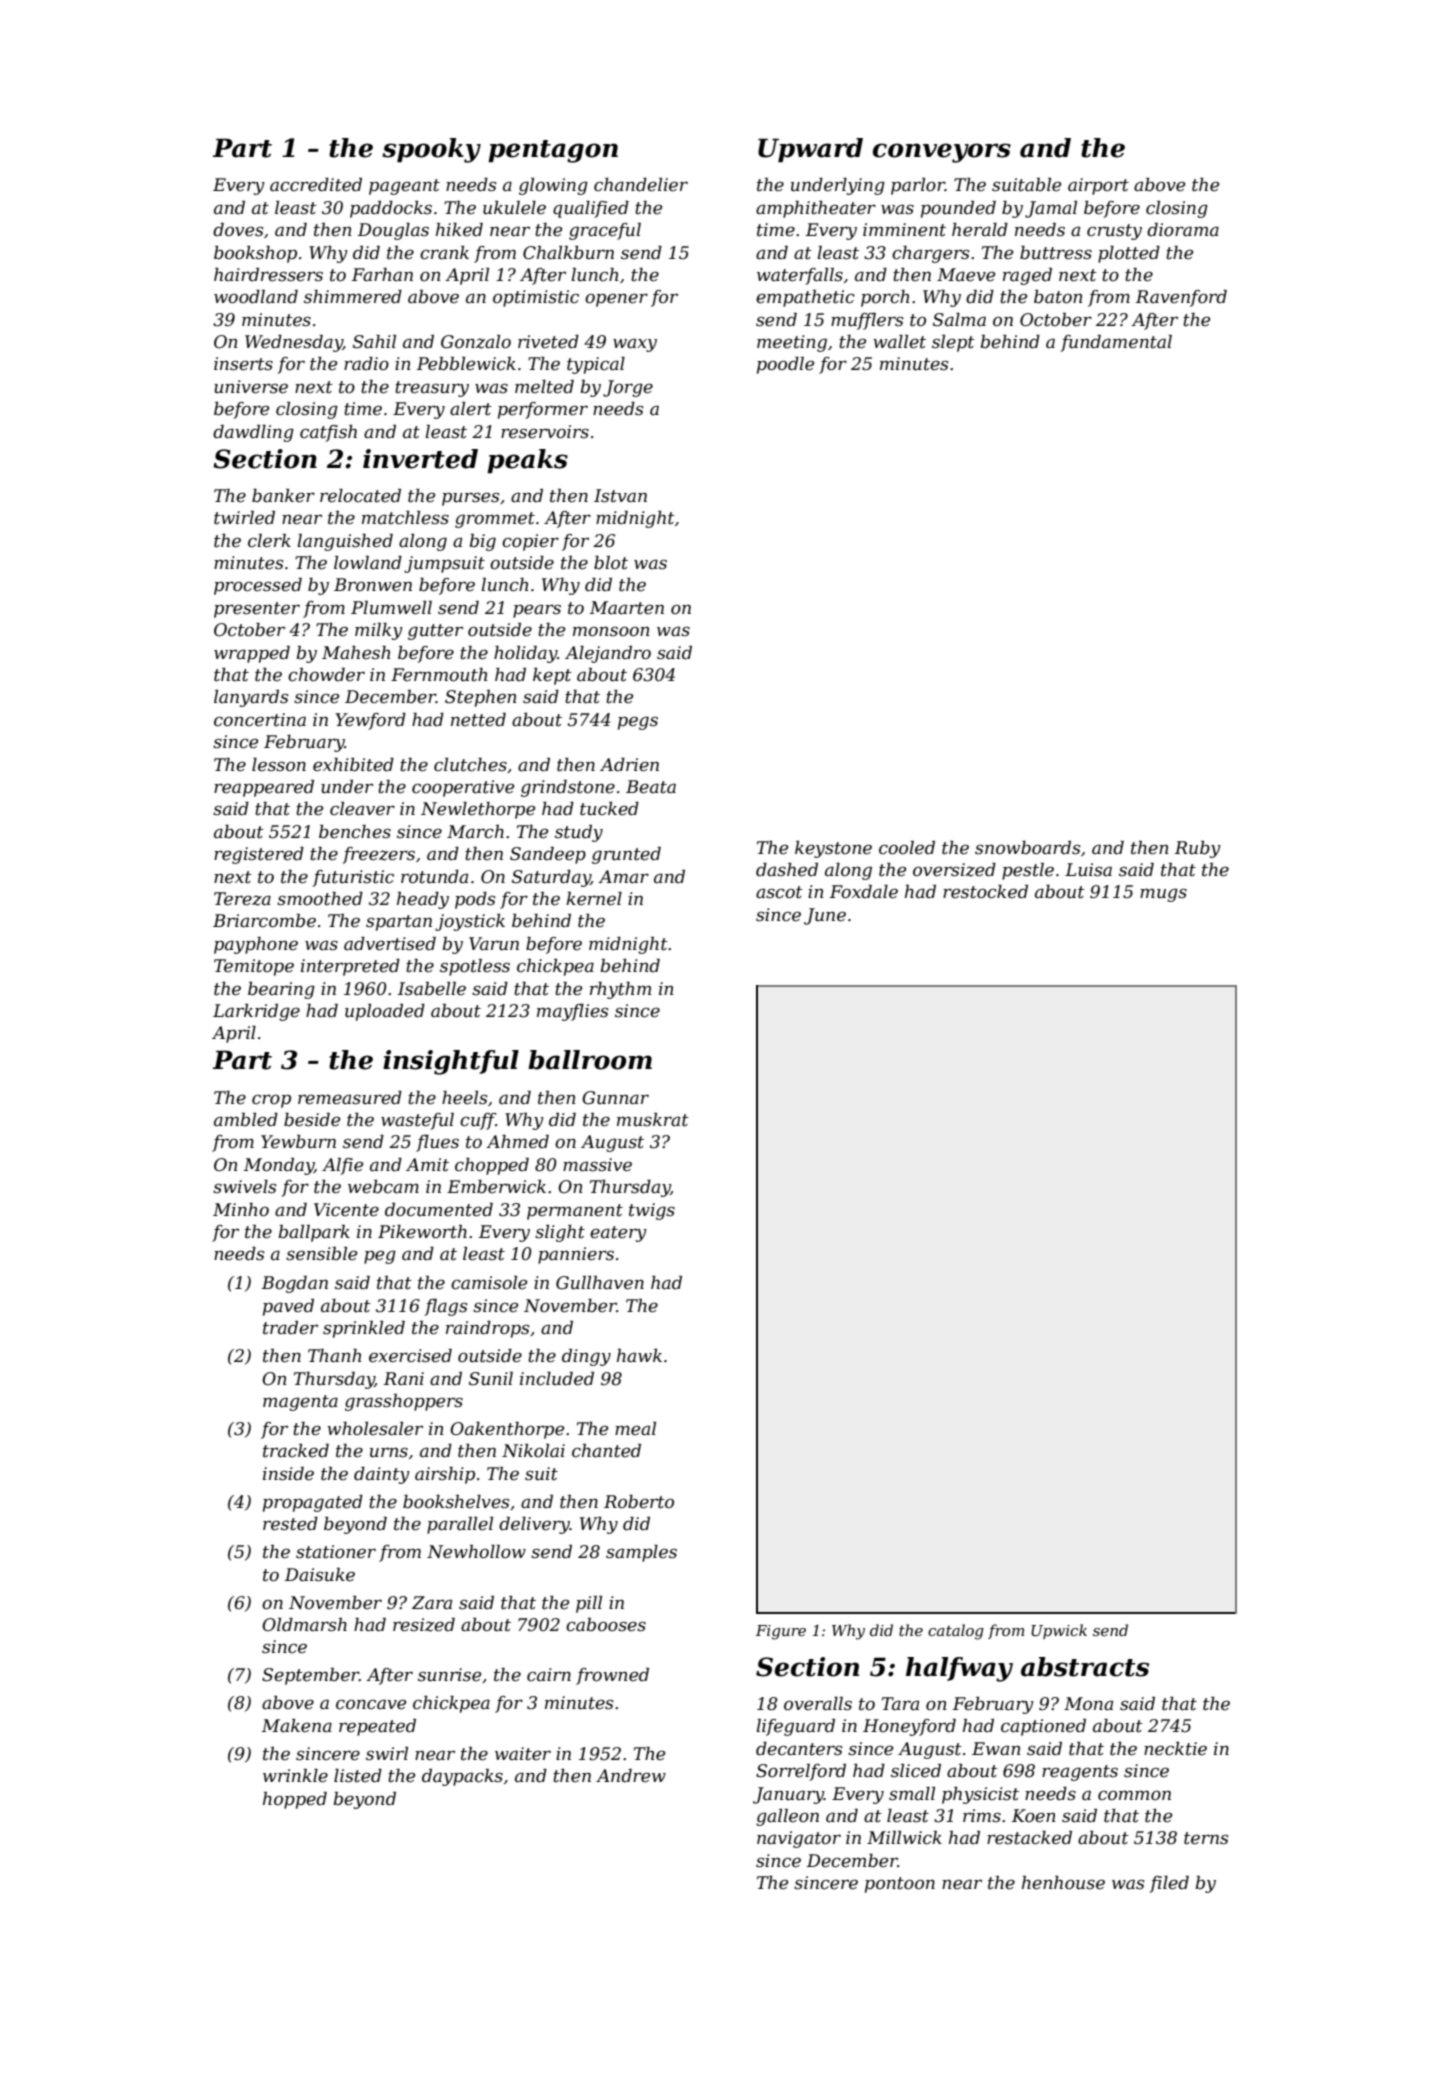 This page has width=1450, height=2100. I want to click on accredited, so click(316, 185).
